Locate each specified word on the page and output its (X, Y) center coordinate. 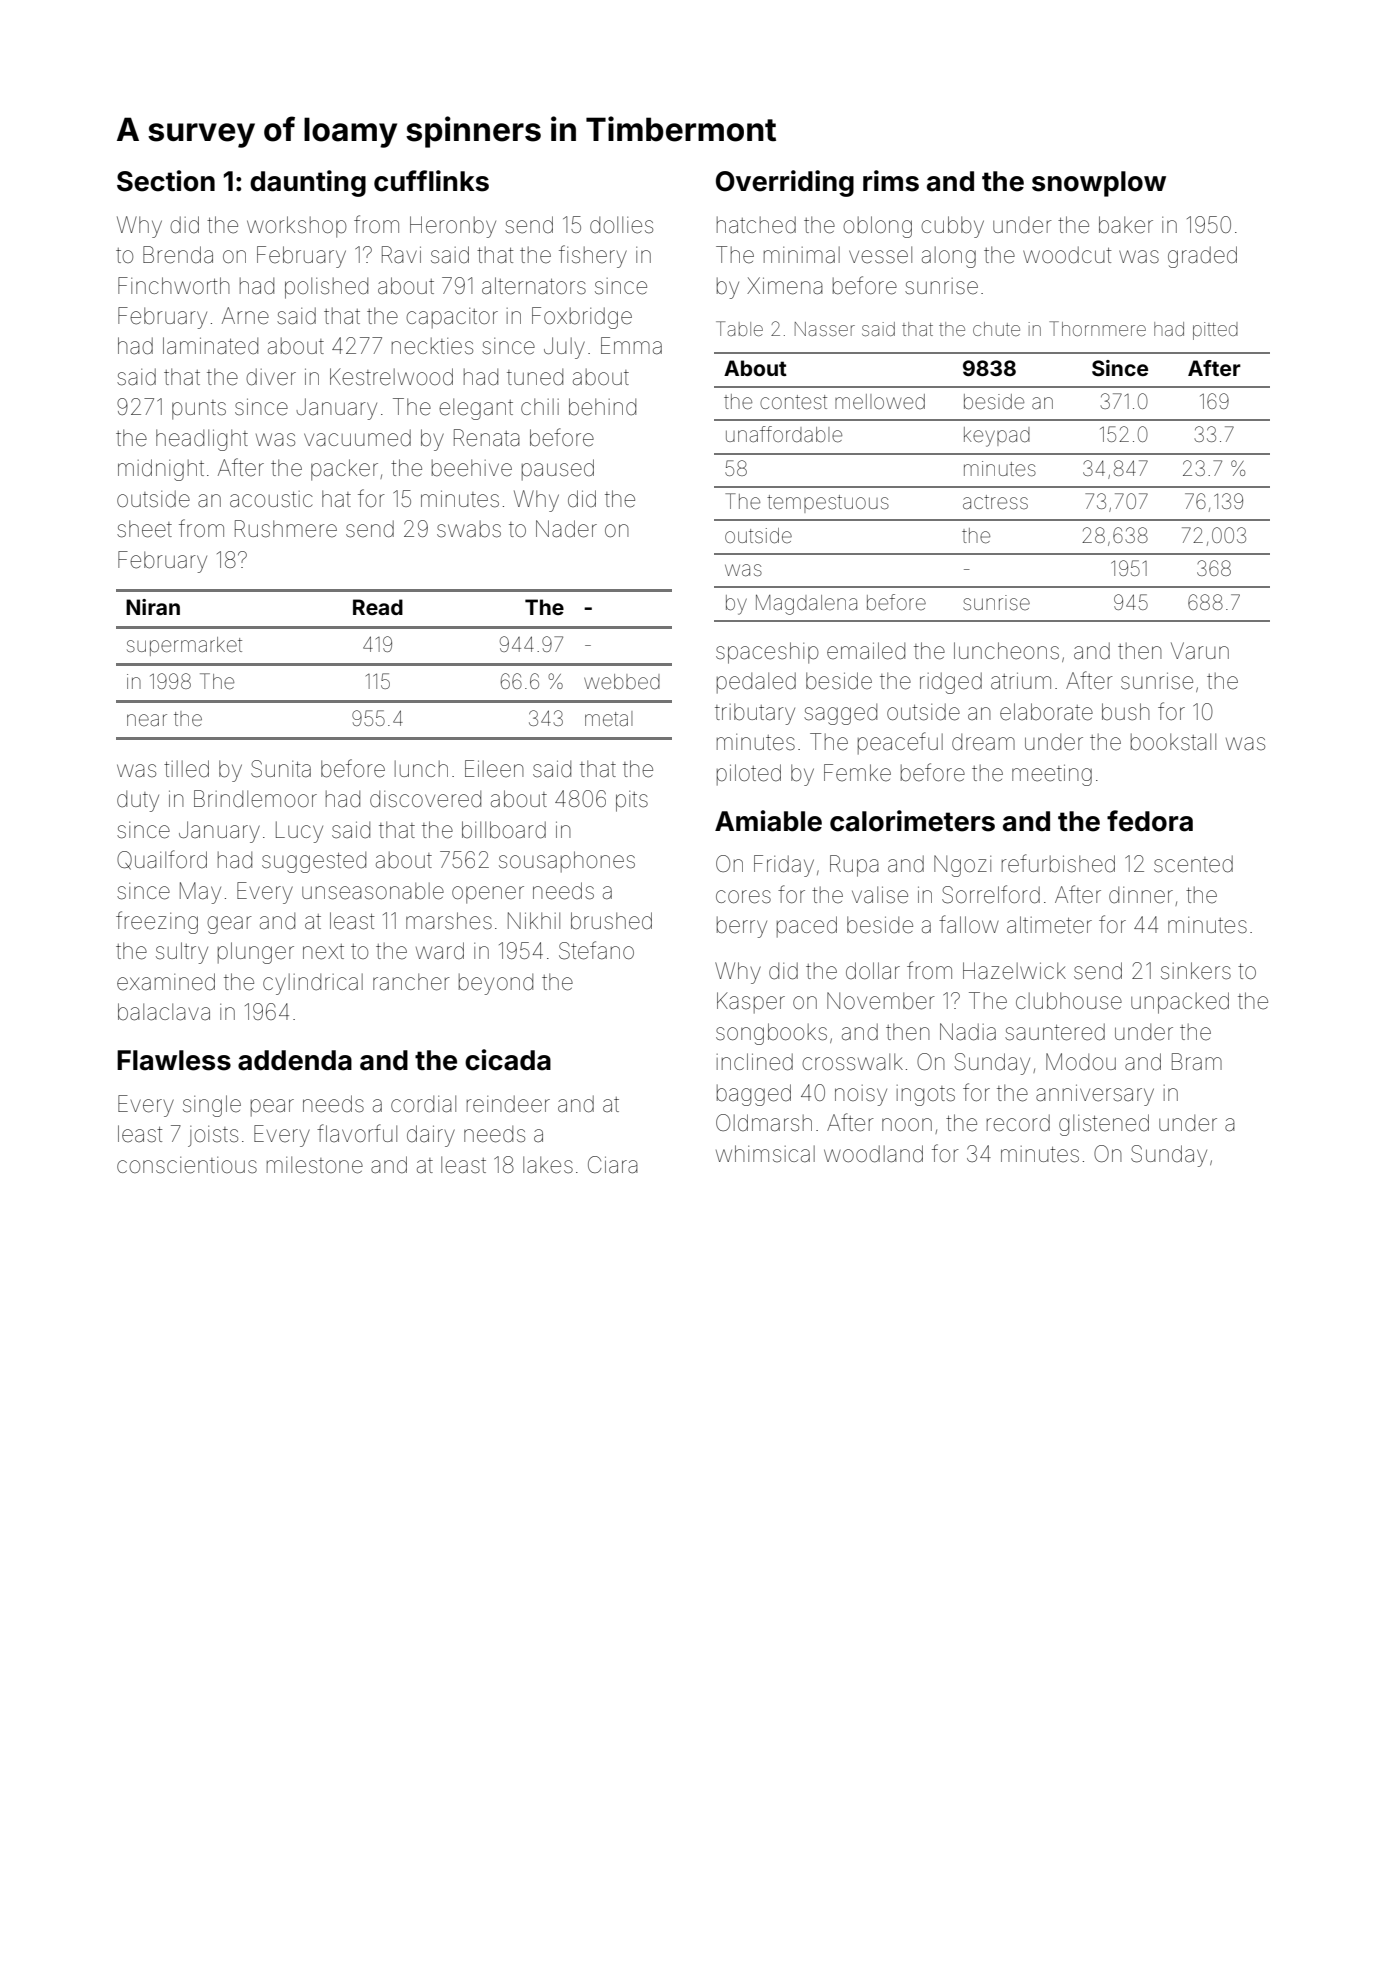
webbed (622, 682)
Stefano (596, 950)
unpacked (1180, 1003)
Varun (1200, 651)
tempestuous (828, 504)
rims (891, 181)
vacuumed (357, 438)
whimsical (765, 1154)
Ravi (401, 255)
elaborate (1046, 712)
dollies (621, 225)
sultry (182, 953)
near (147, 720)
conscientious (187, 1165)
